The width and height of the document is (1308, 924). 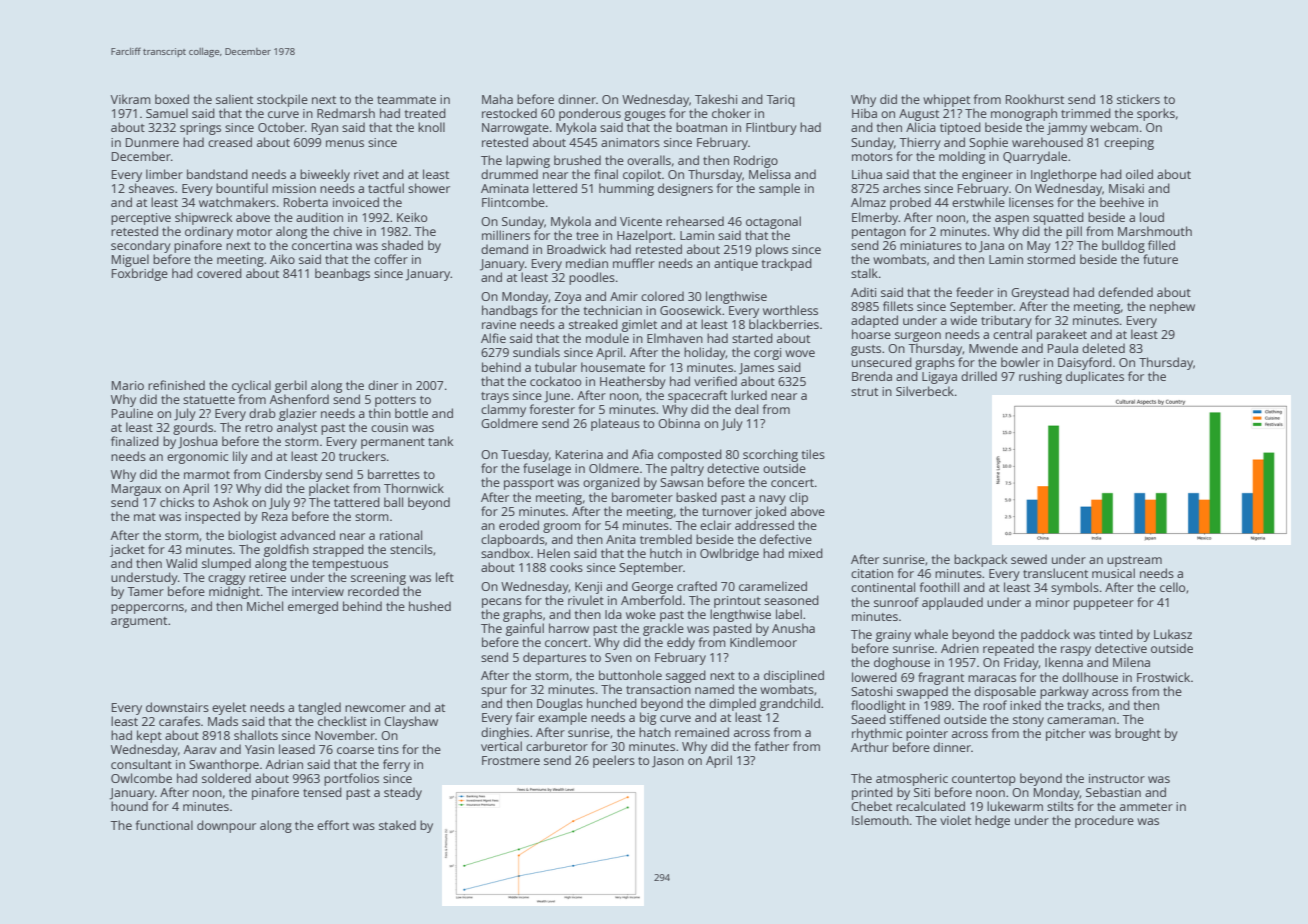 What do you see at coordinates (197, 458) in the document?
I see `ergonomic` at bounding box center [197, 458].
